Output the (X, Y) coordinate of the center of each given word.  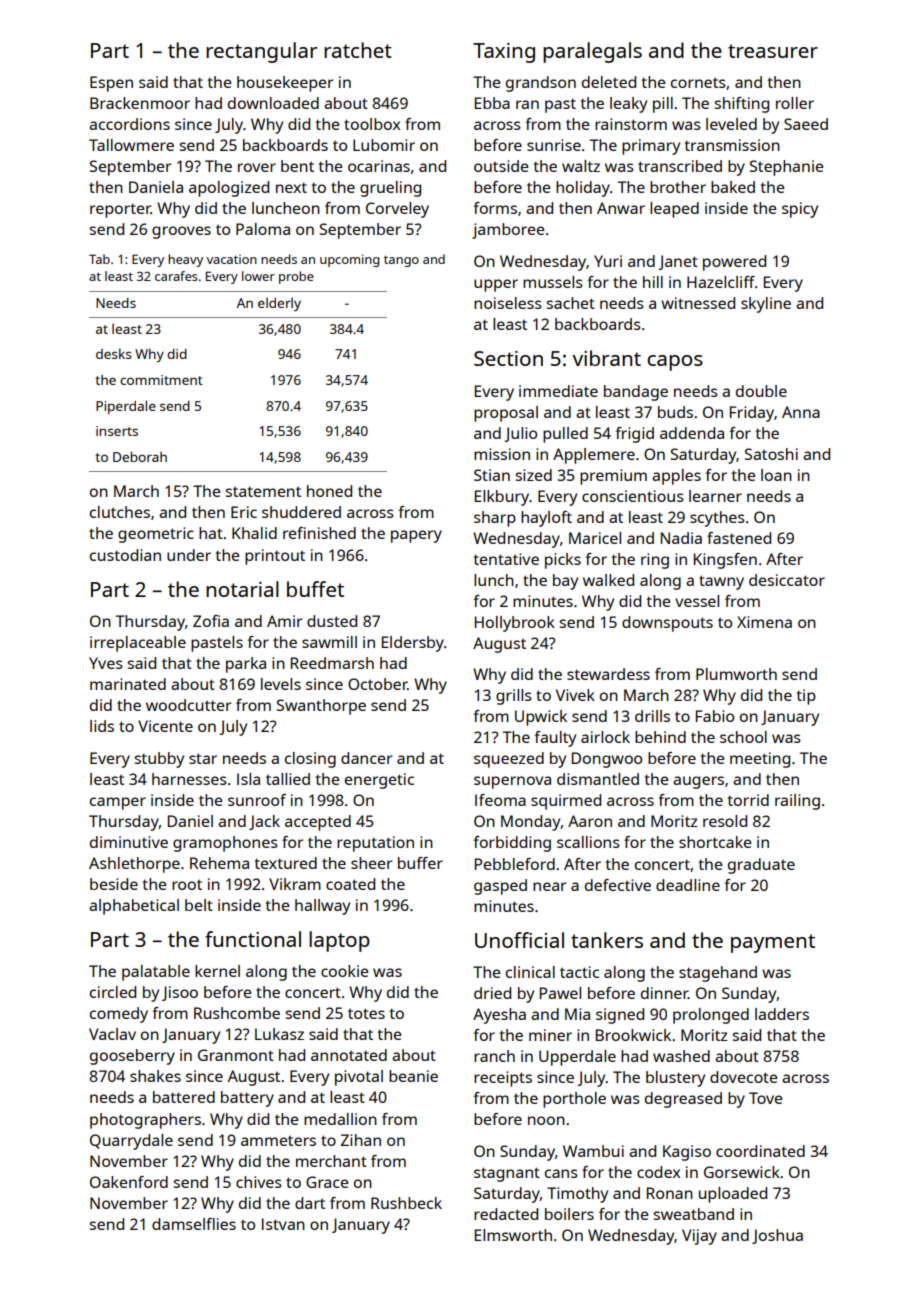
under (189, 555)
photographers (145, 1121)
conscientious (633, 496)
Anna (801, 412)
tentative (506, 559)
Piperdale (126, 407)
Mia (577, 1014)
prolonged (711, 1016)
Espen (111, 84)
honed (329, 491)
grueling (390, 189)
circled (113, 992)
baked (733, 187)
